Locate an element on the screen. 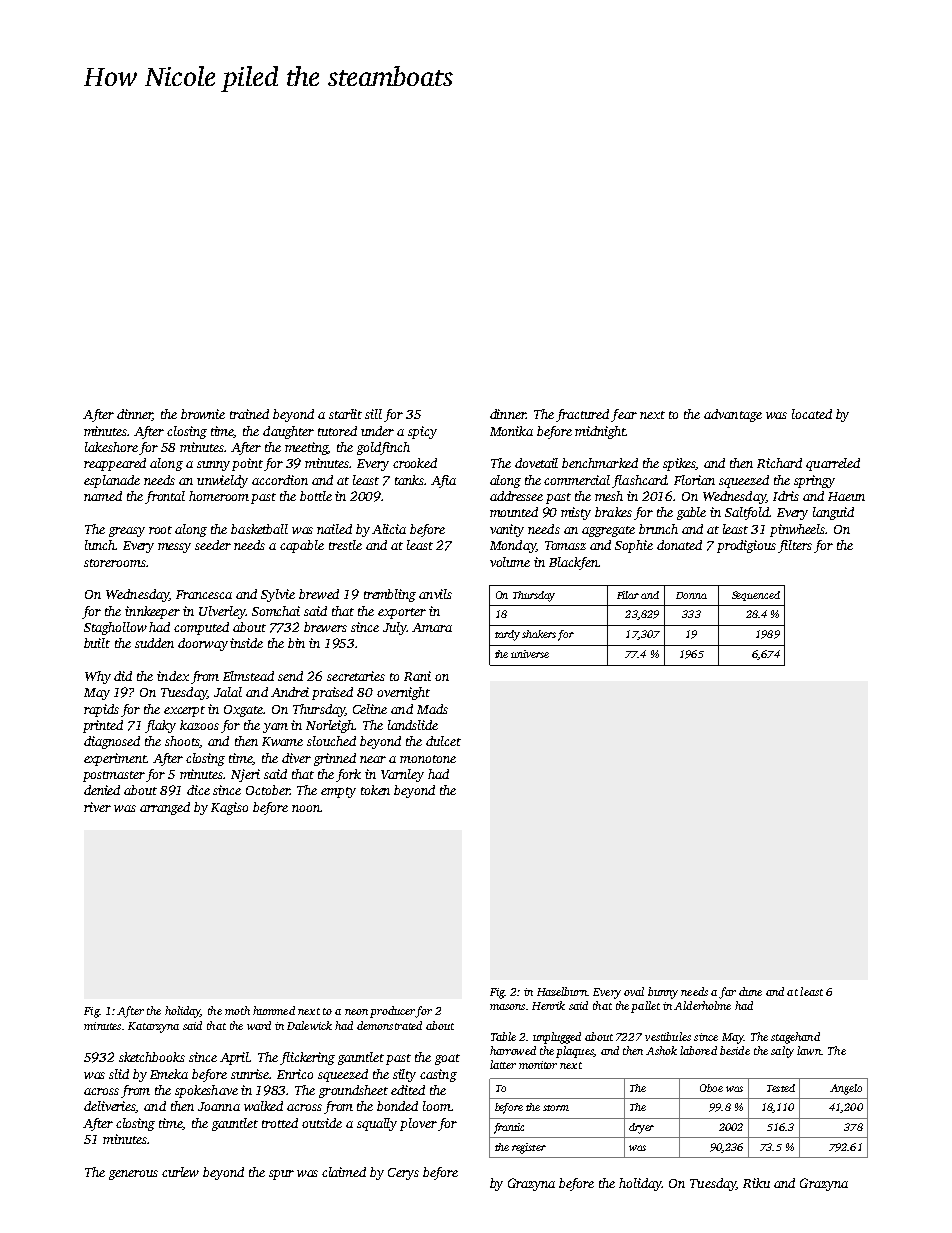  located is located at coordinates (812, 414).
